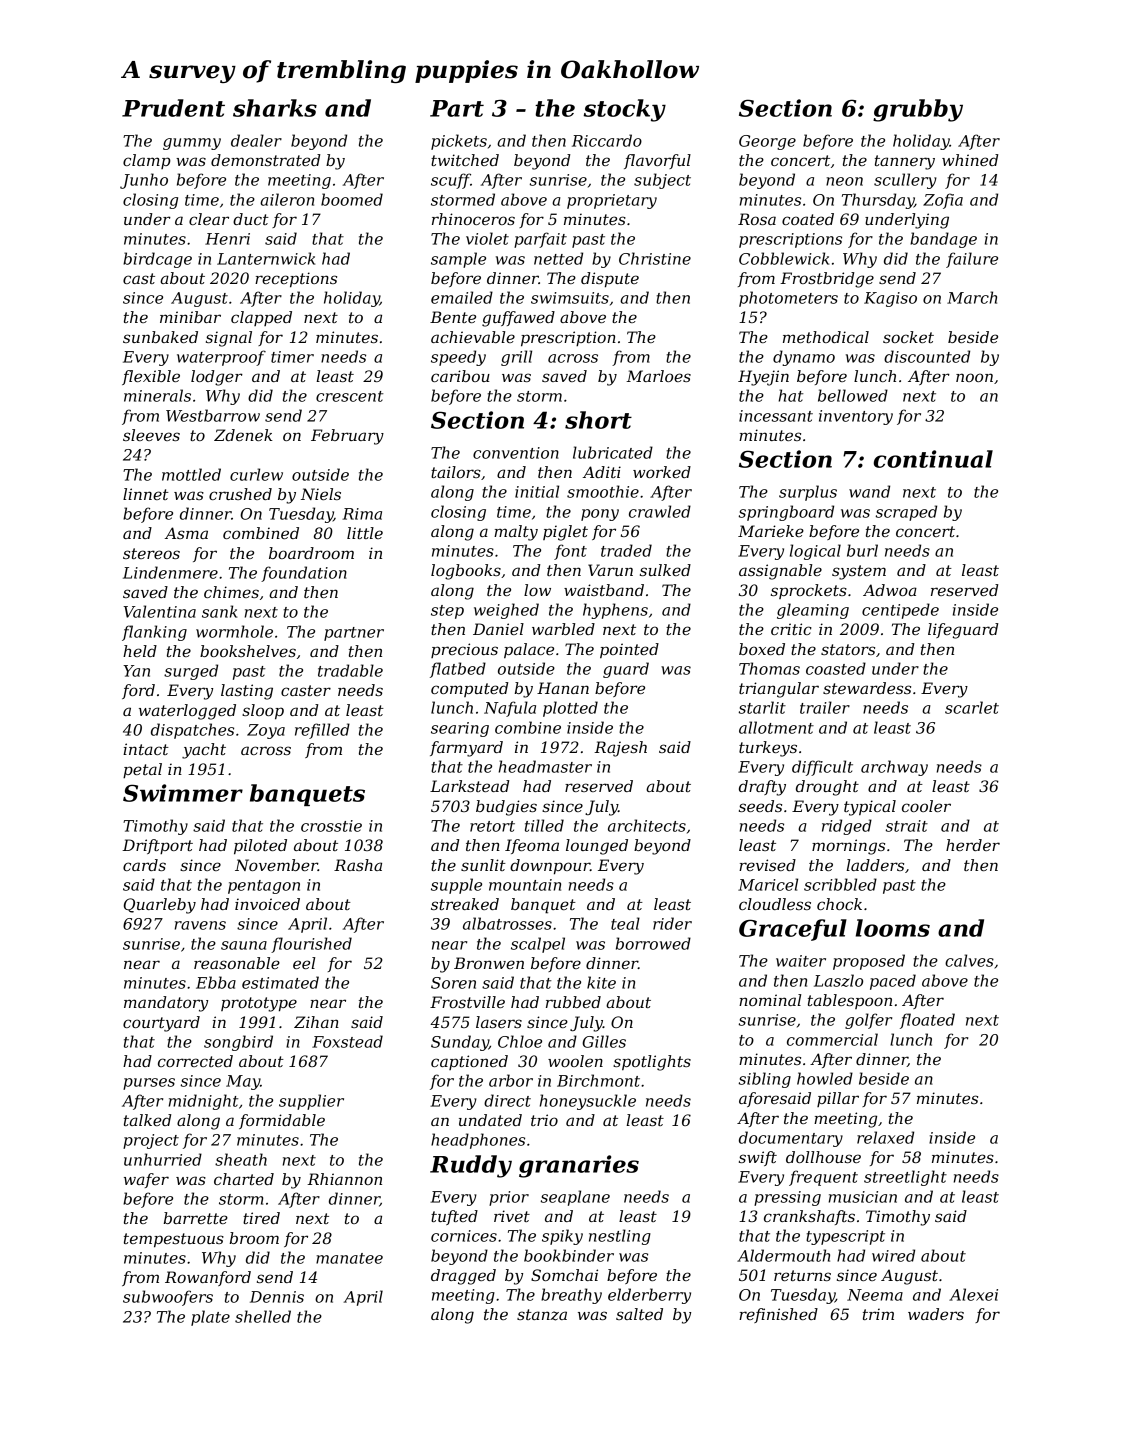 The image size is (1122, 1452). Describe the element at coordinates (972, 707) in the screenshot. I see `scarlet` at that location.
